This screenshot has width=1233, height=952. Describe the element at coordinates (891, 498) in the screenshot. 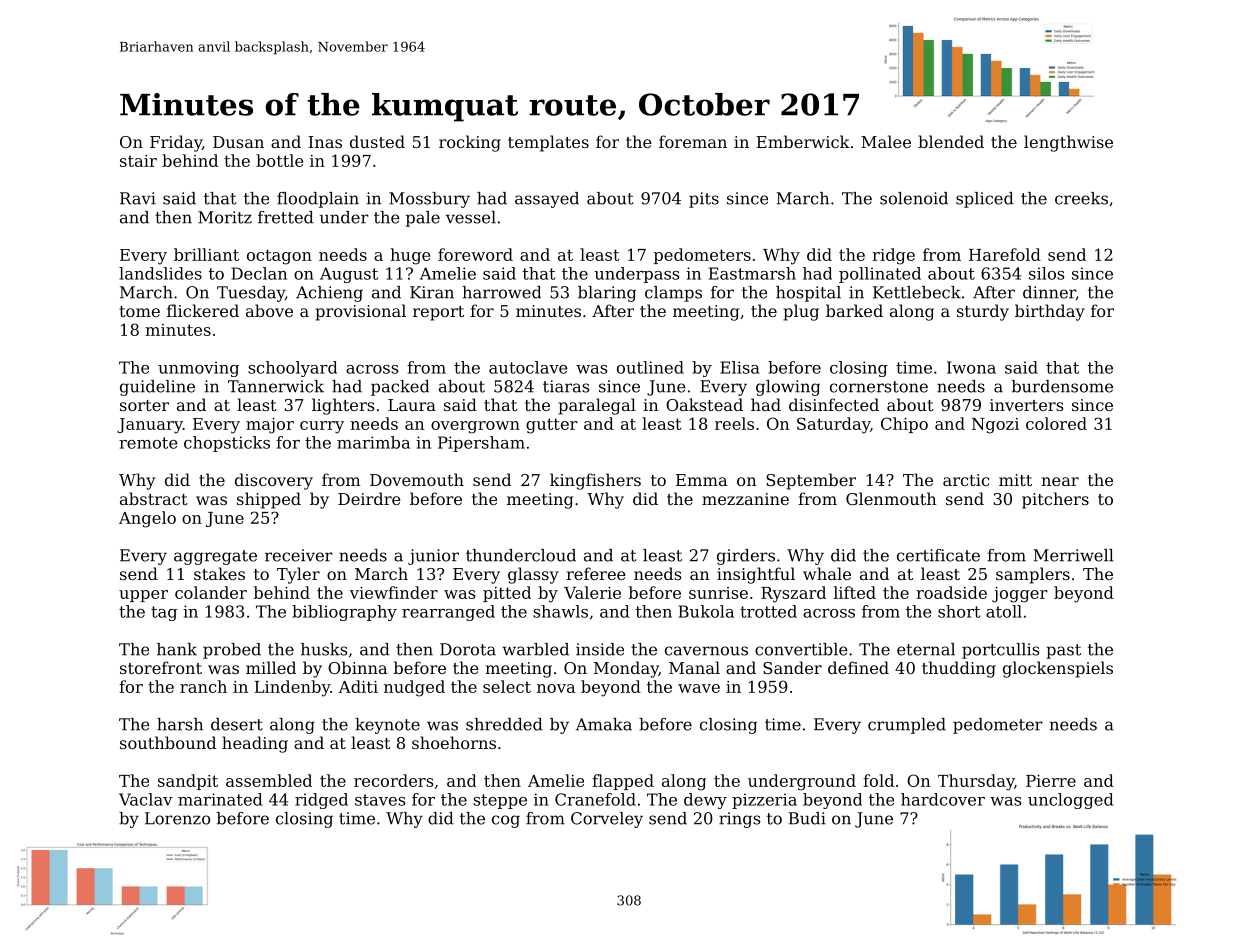

I see `Glenmouth` at that location.
